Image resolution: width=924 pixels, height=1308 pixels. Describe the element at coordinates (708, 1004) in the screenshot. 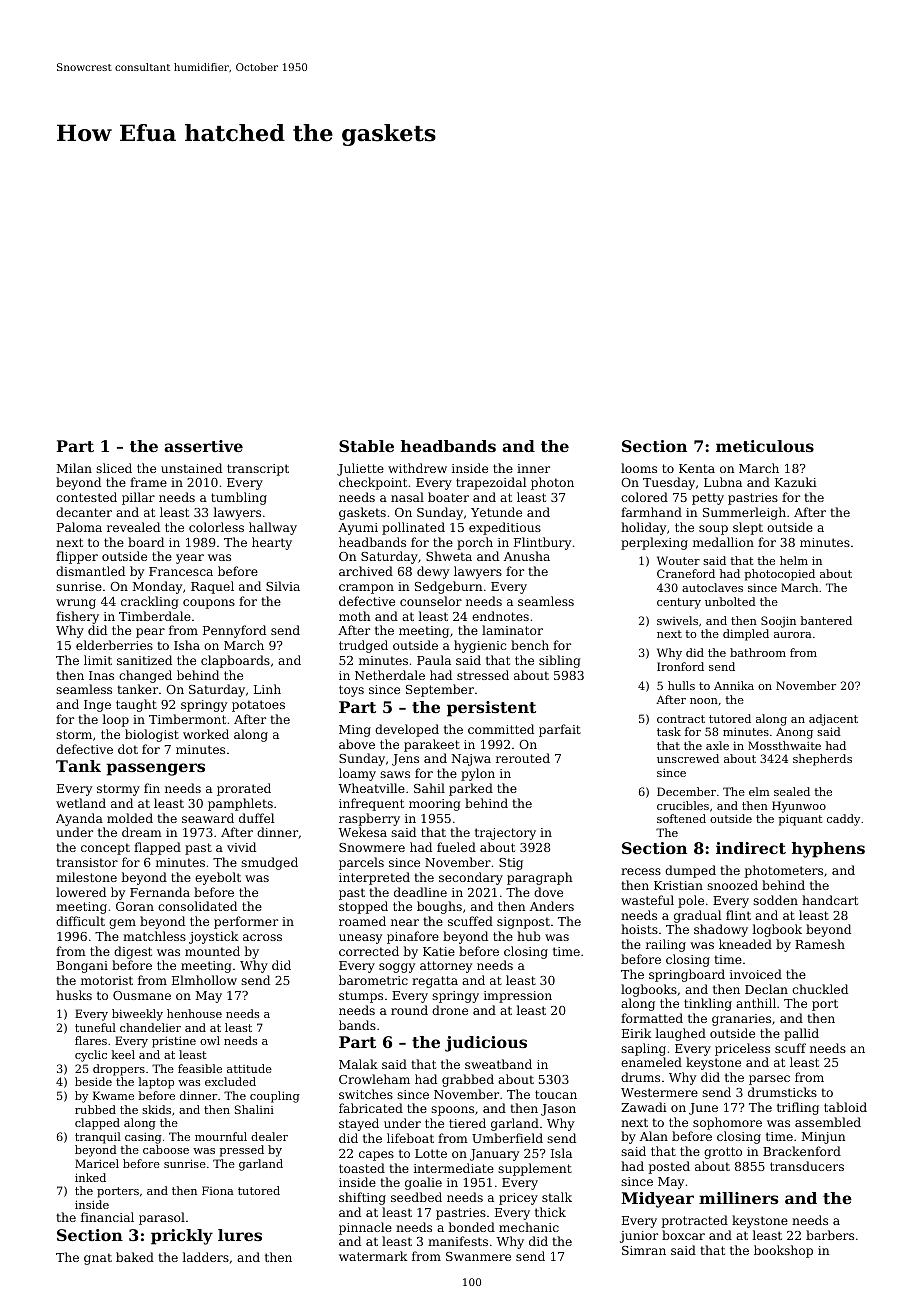

I see `tinkling` at that location.
